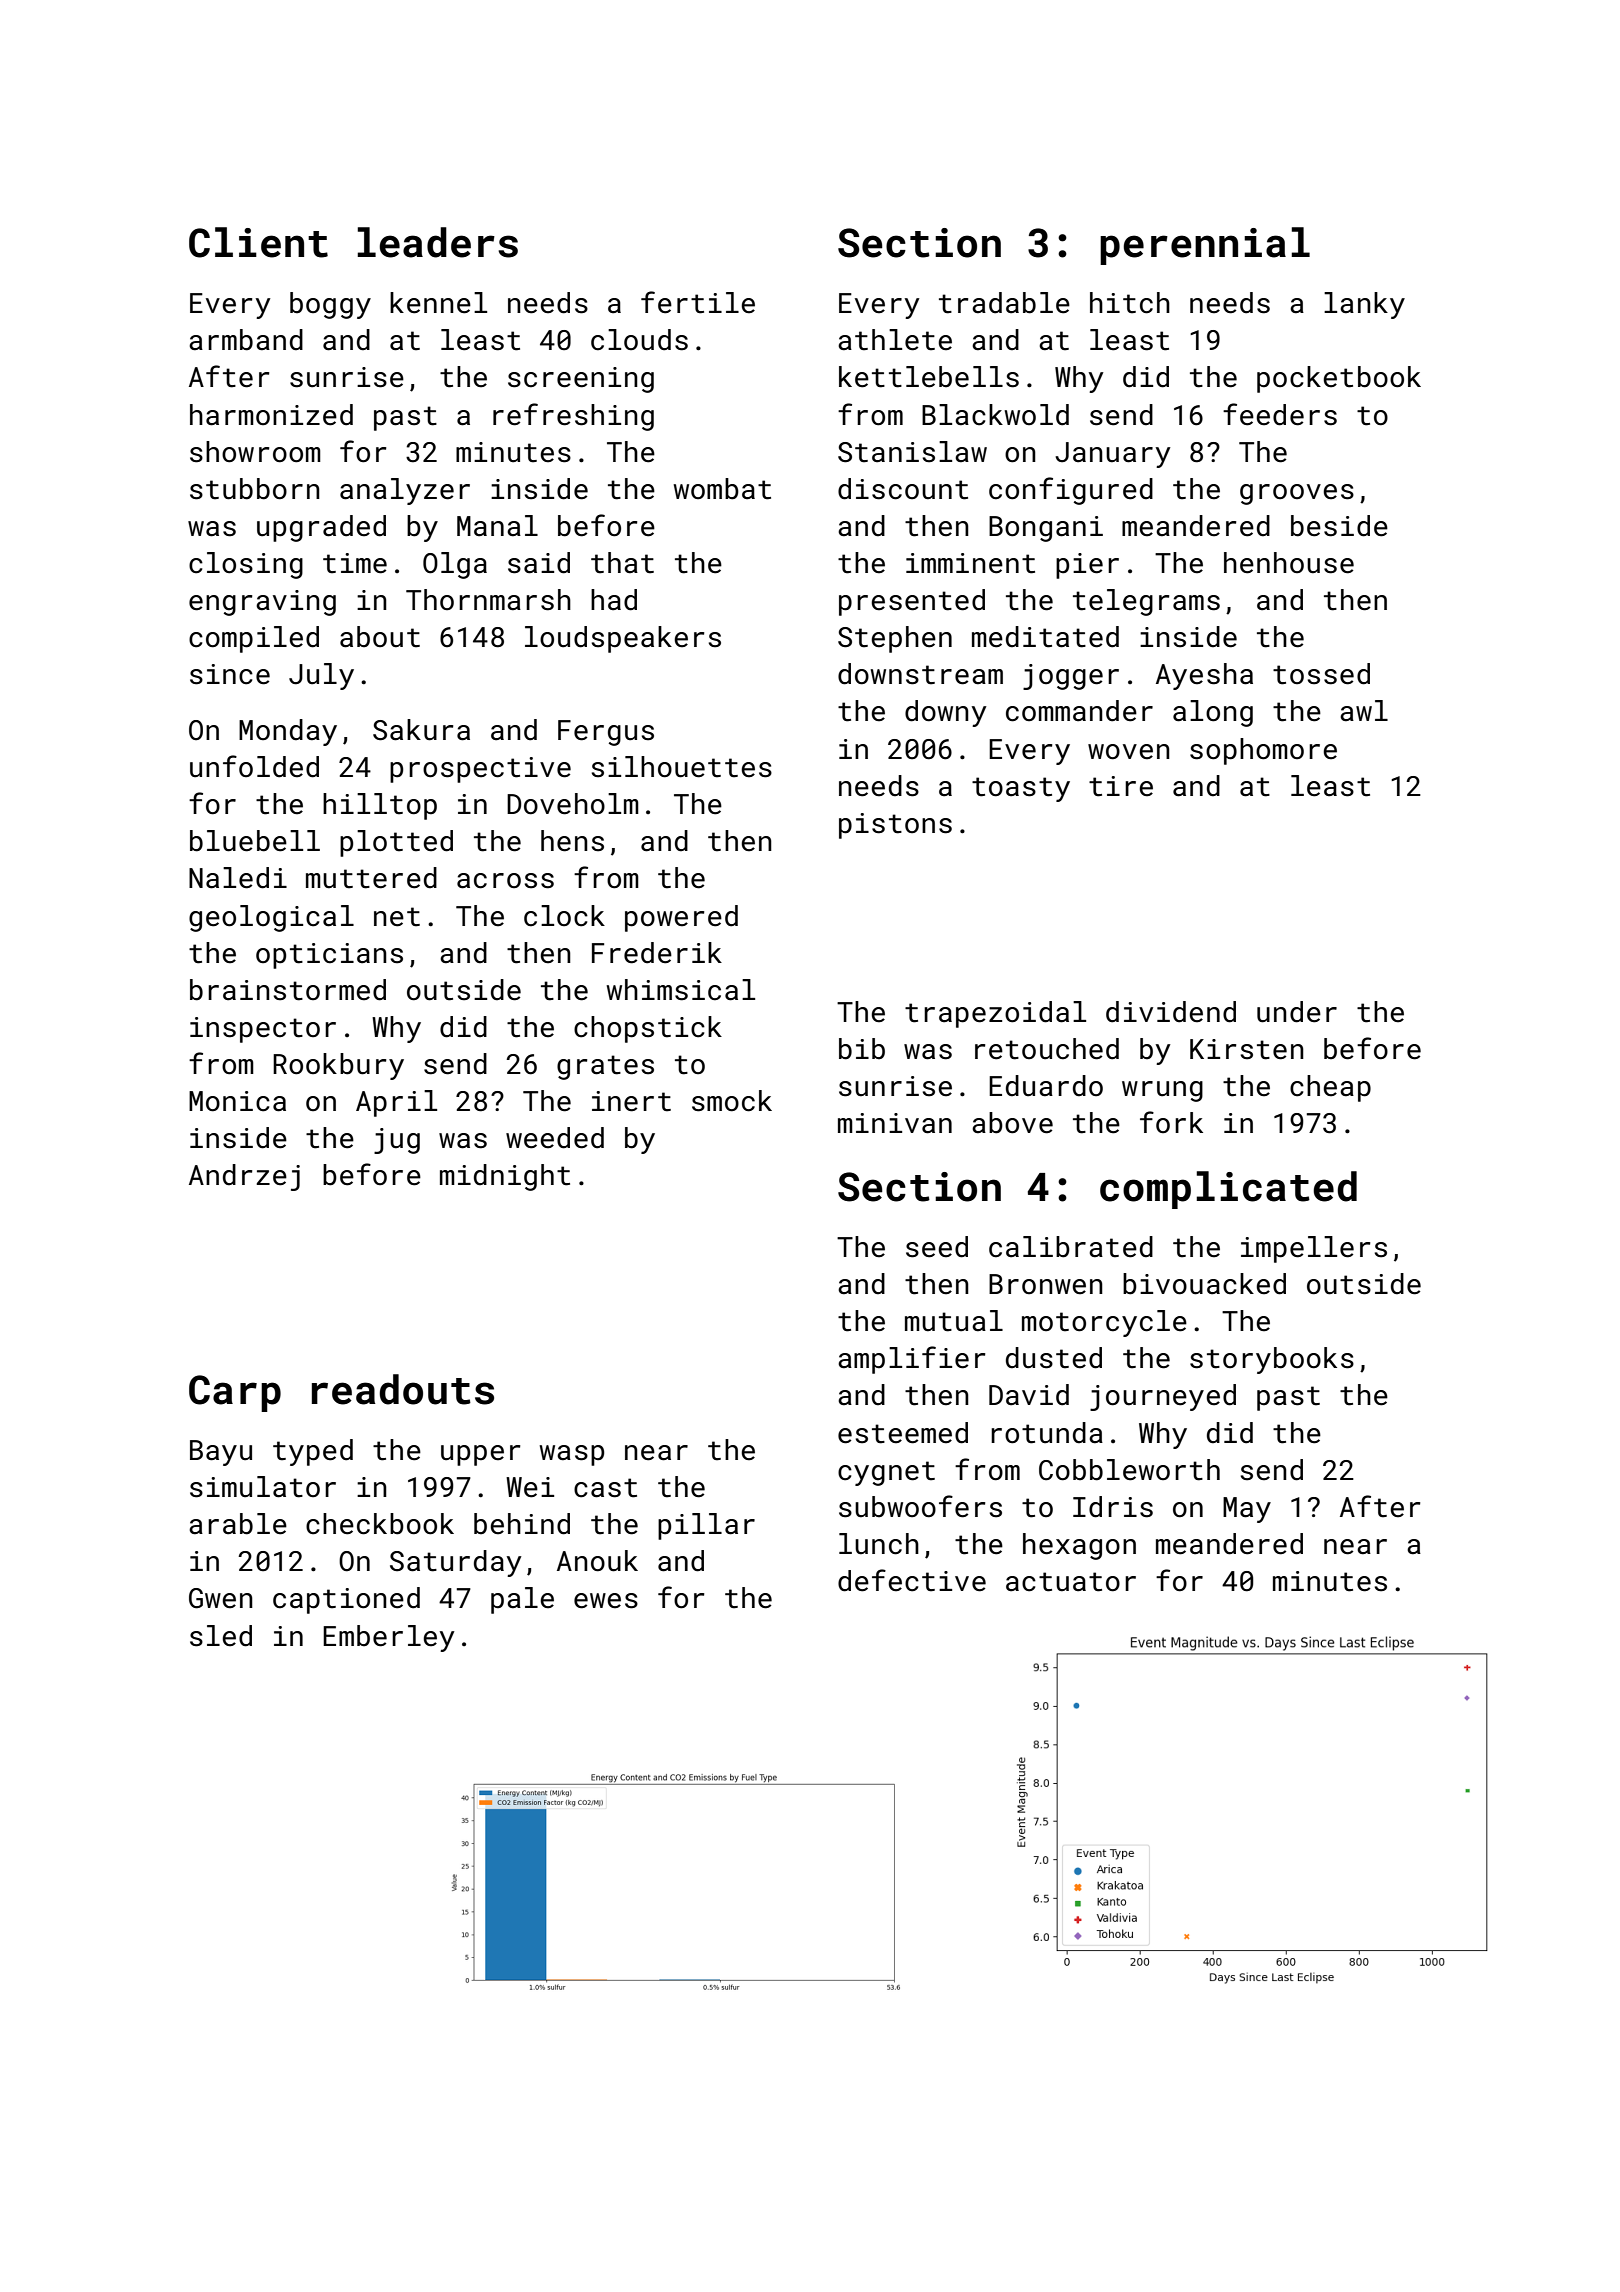  Describe the element at coordinates (371, 878) in the screenshot. I see `muttered` at that location.
